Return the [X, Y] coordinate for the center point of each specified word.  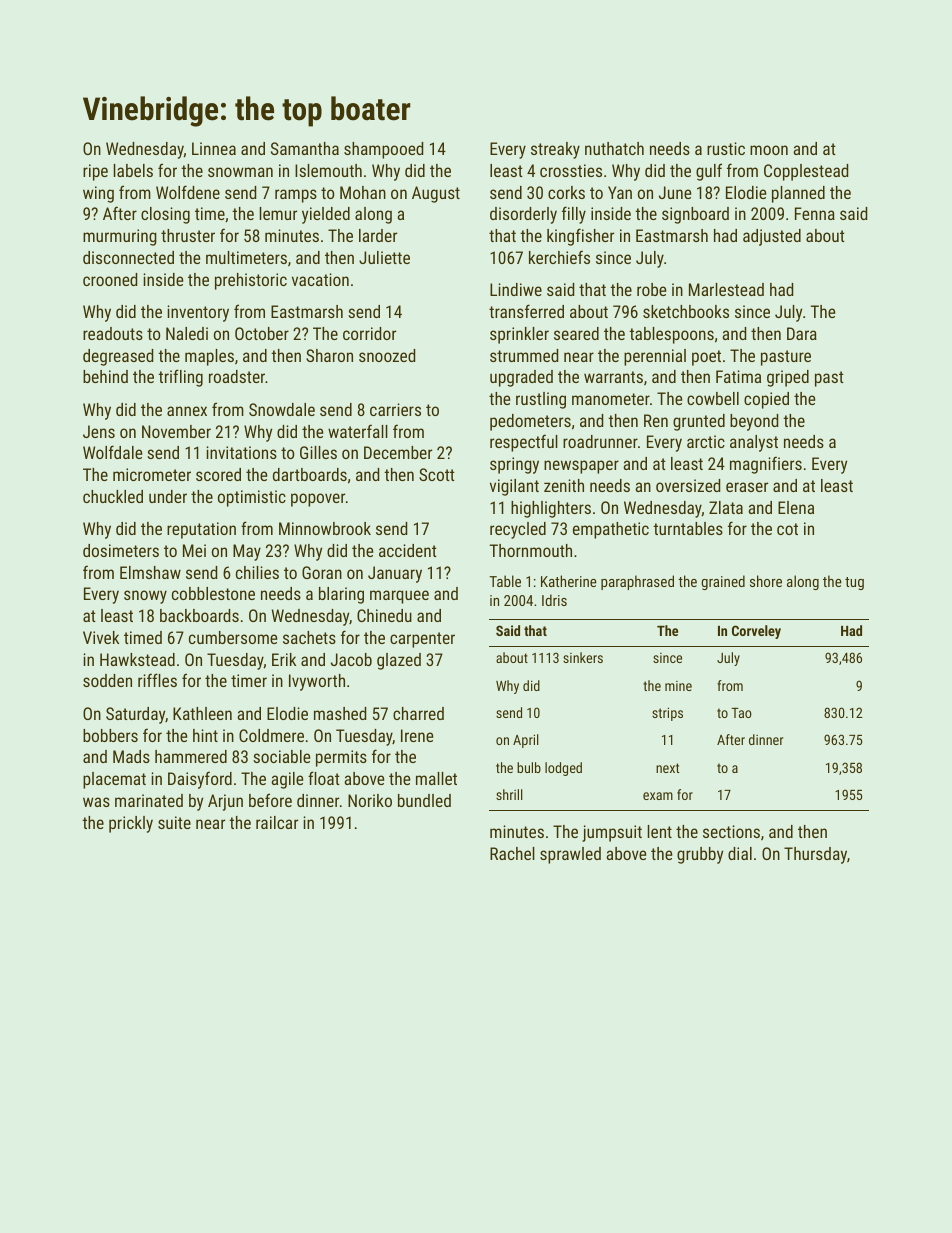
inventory [198, 313]
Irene [417, 735]
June [675, 192]
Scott [437, 474]
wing [98, 194]
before [270, 800]
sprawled [570, 855]
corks [566, 192]
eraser [747, 487]
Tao [741, 713]
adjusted [772, 237]
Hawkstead [137, 659]
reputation [201, 530]
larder [378, 235]
